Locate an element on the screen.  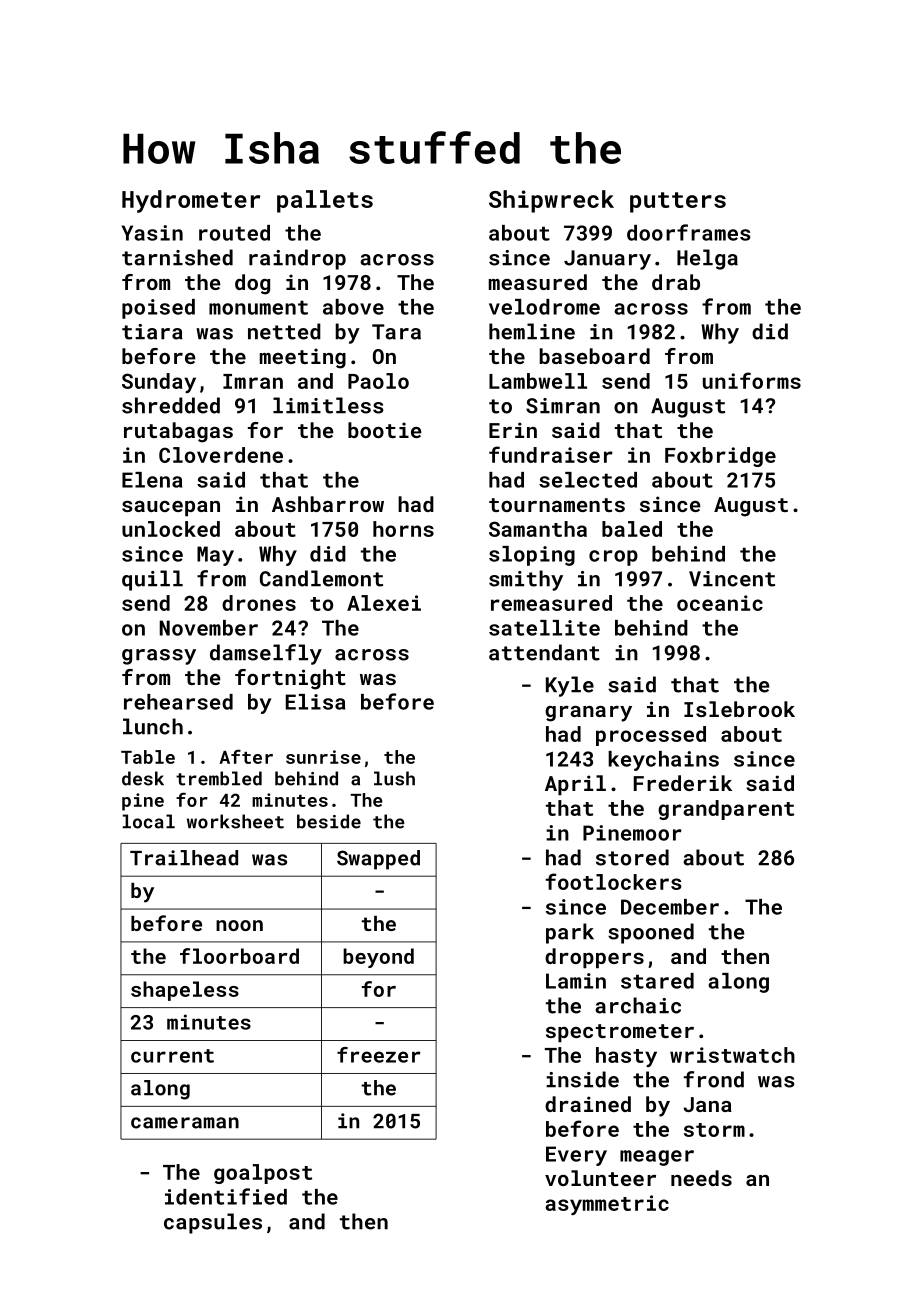
shapeless is located at coordinates (185, 991).
